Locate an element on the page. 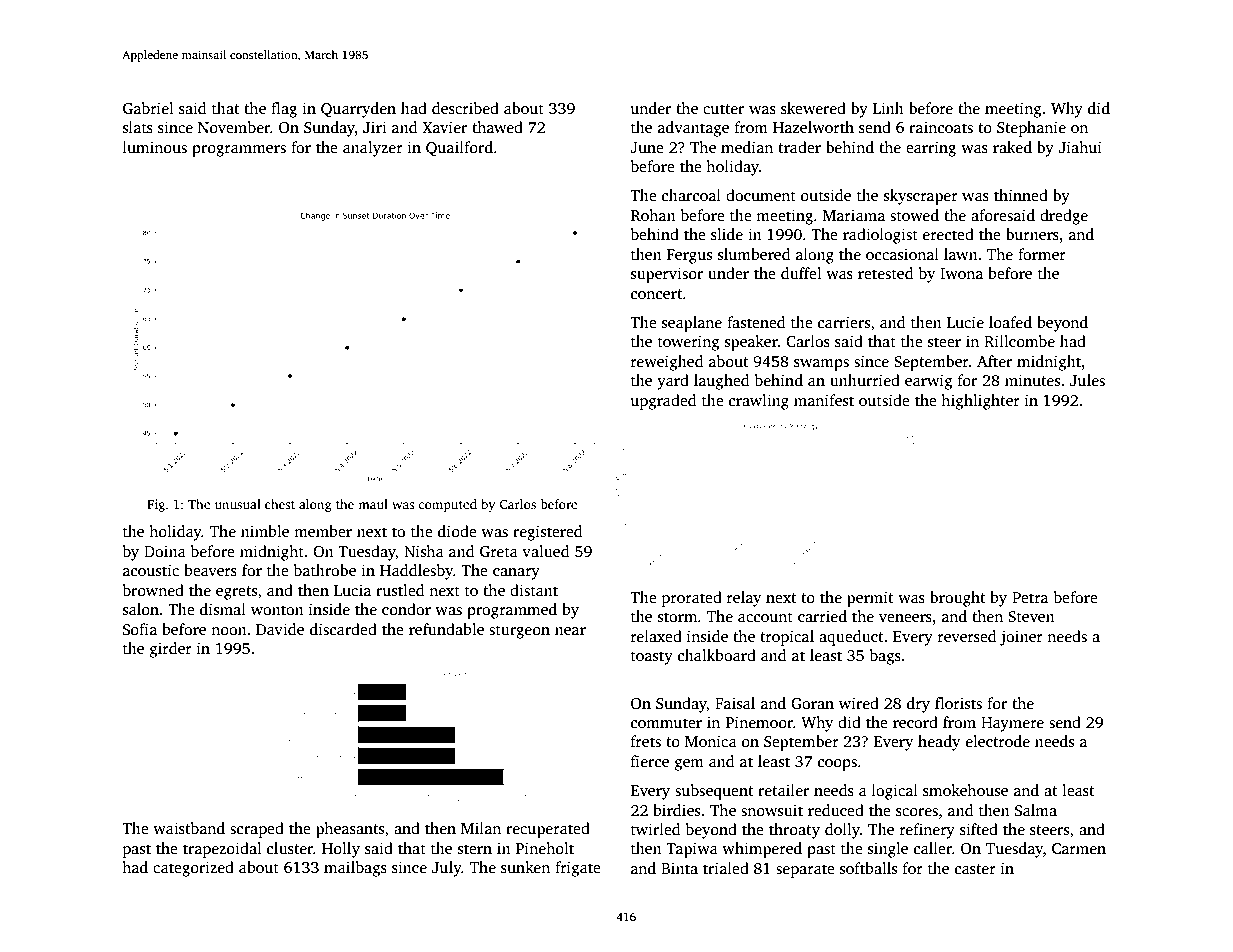 This image has height=952, width=1233. Doina is located at coordinates (165, 551).
